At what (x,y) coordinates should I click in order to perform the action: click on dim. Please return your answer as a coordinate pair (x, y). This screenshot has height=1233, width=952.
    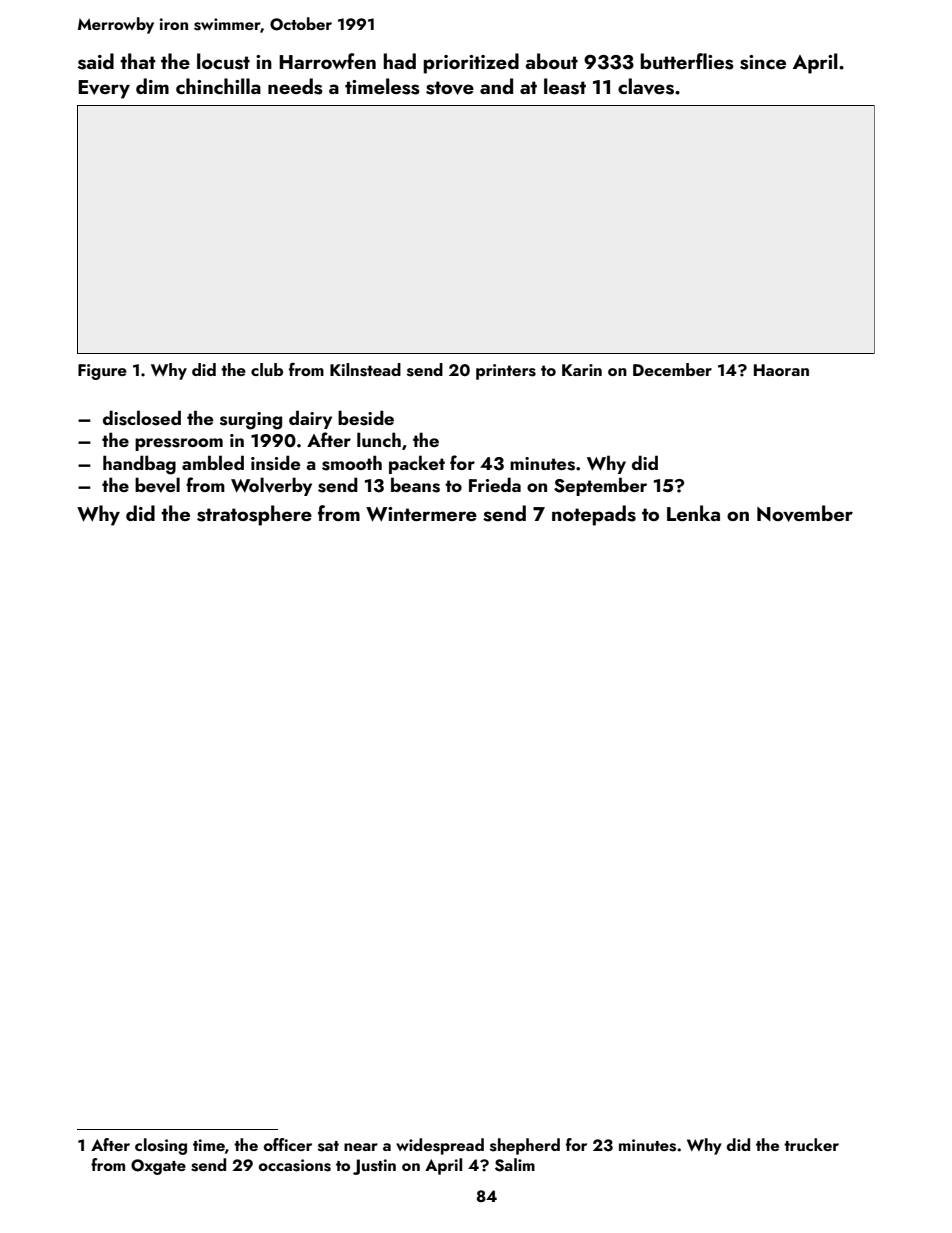
    Looking at the image, I should click on (152, 86).
